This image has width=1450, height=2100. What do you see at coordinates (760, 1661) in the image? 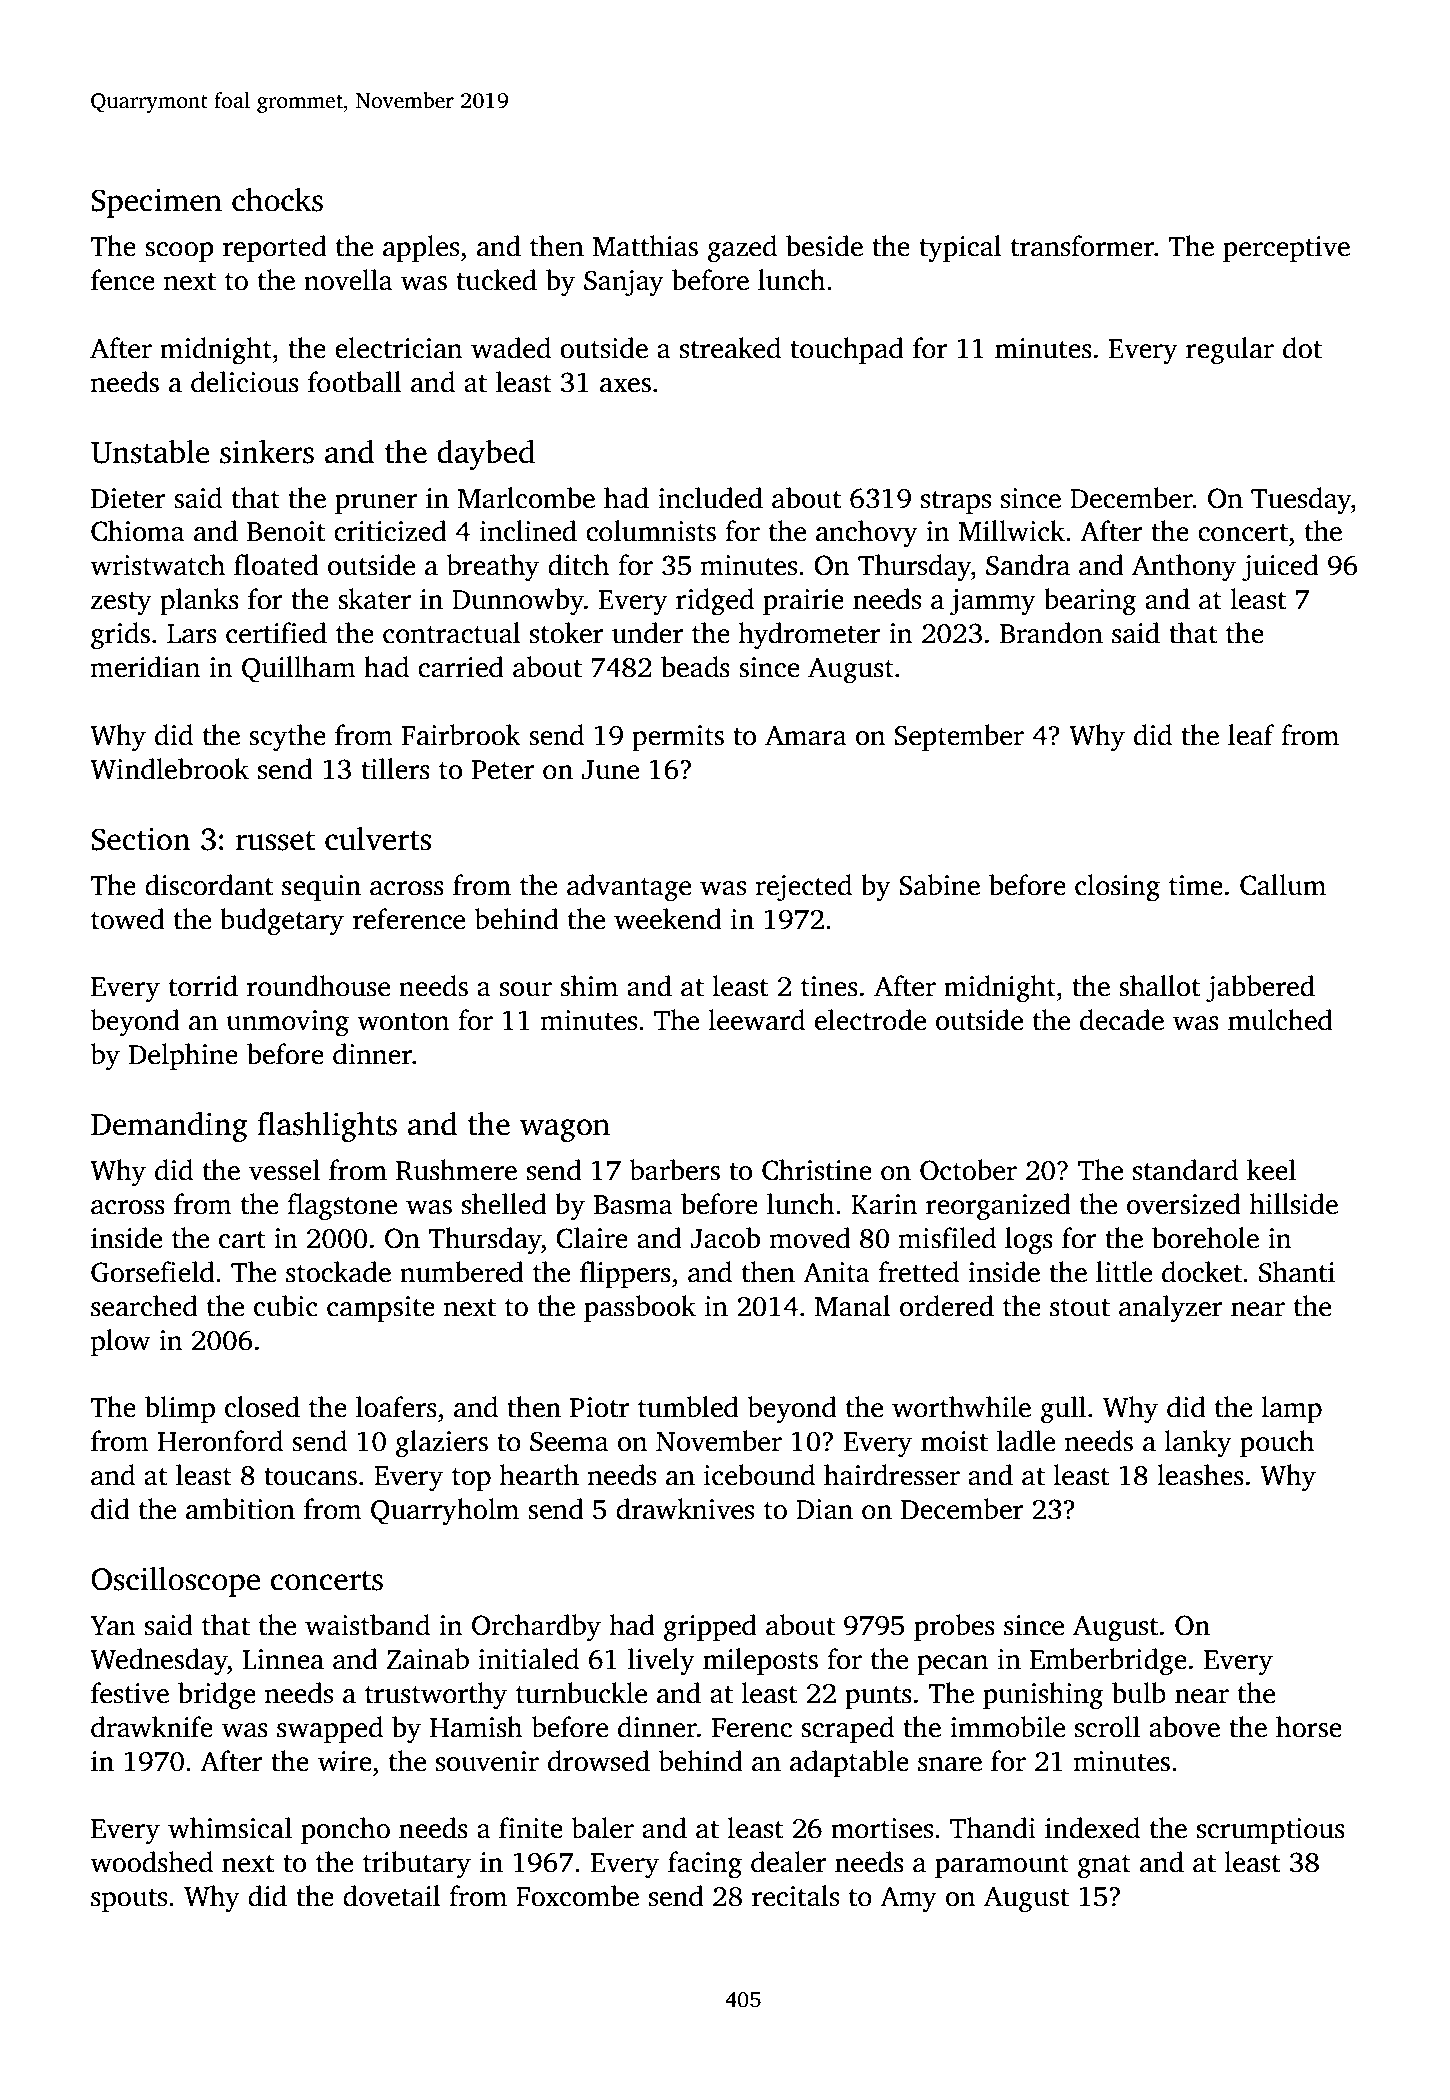
I see `mileposts` at bounding box center [760, 1661].
